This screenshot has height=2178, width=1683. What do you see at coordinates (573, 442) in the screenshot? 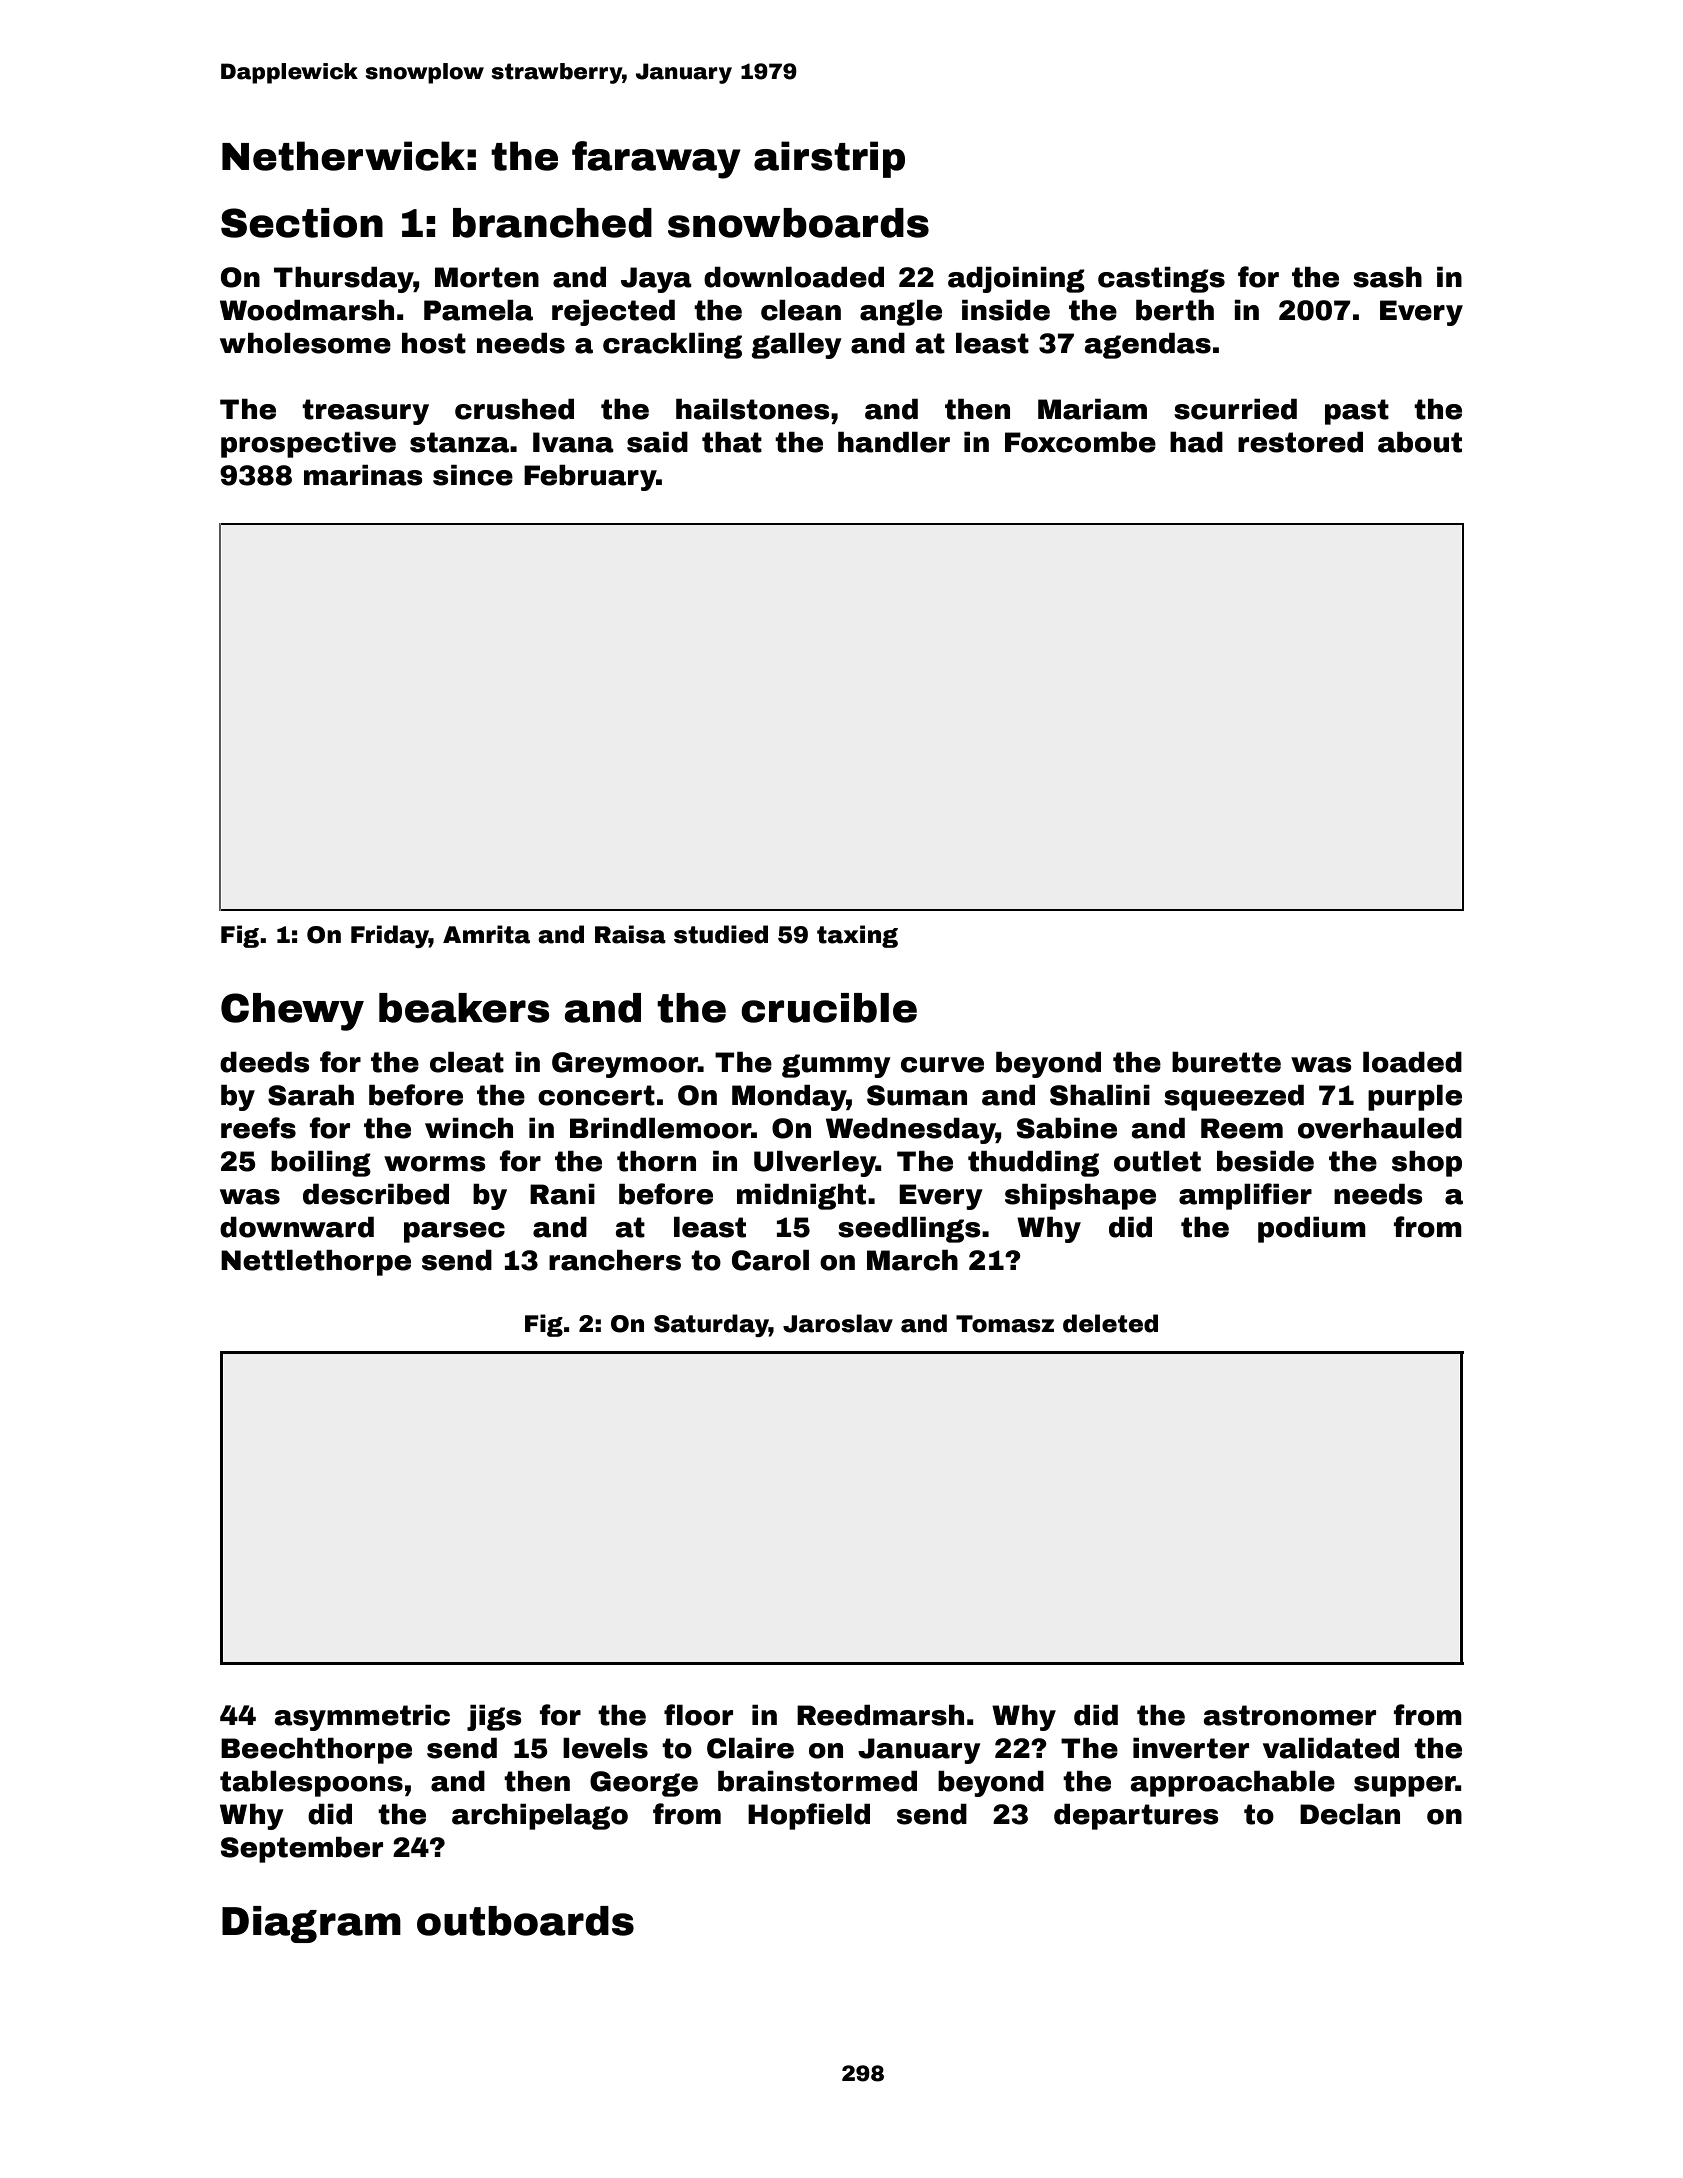
I see `Ivana` at bounding box center [573, 442].
